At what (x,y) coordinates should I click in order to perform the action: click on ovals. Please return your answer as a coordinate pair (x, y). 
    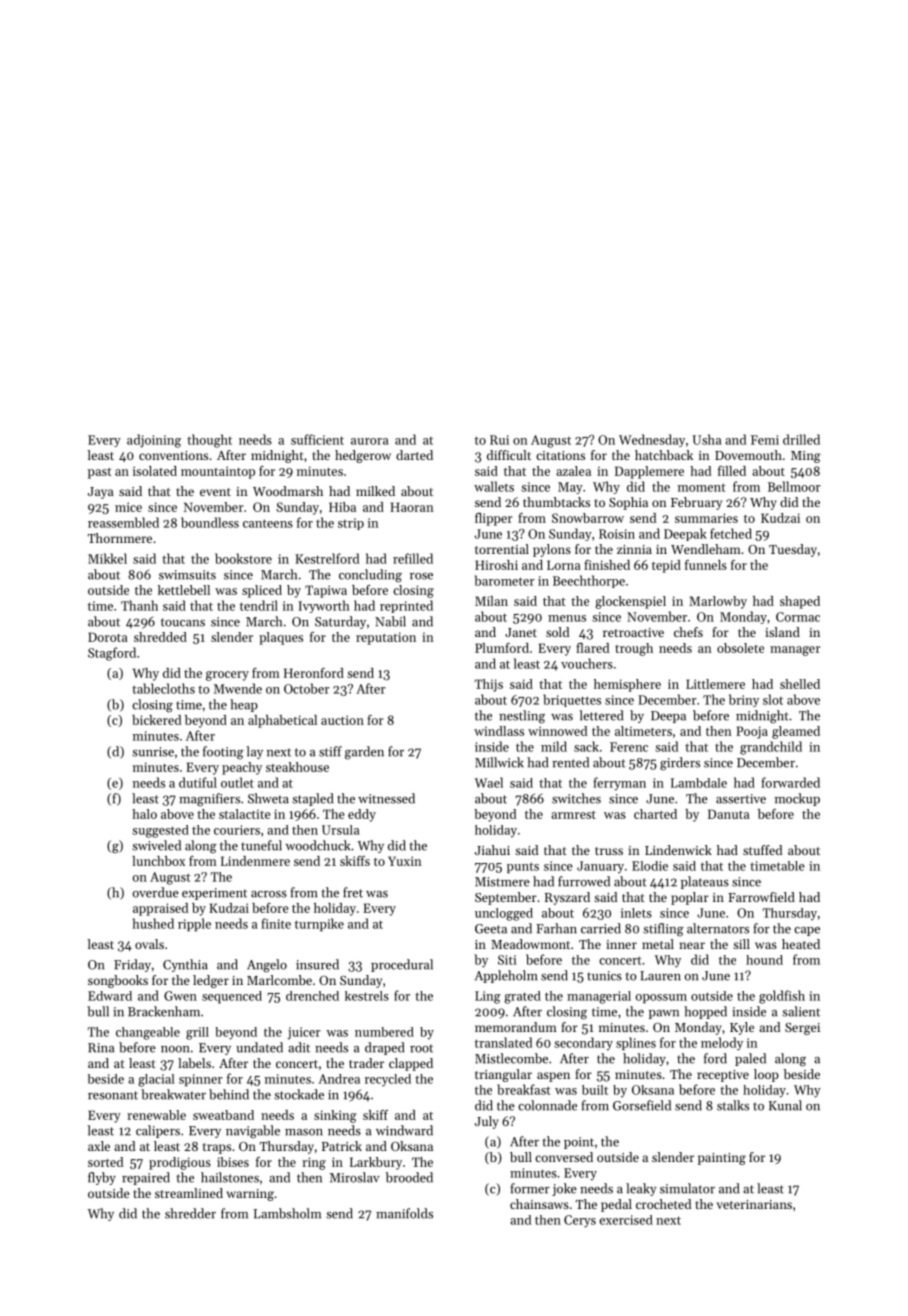
    Looking at the image, I should click on (149, 944).
